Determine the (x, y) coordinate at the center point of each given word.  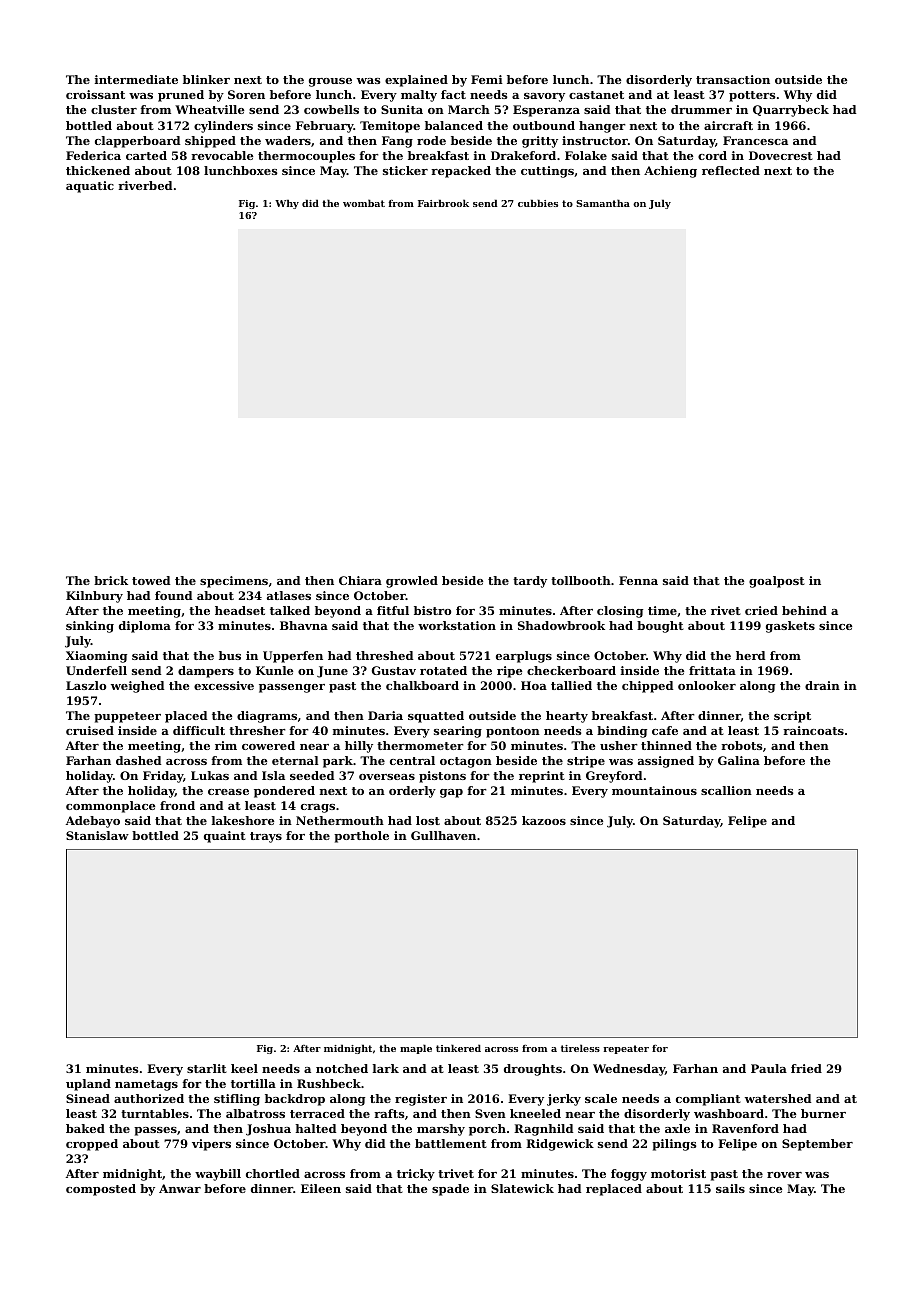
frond (177, 805)
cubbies (538, 203)
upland (88, 1085)
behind (804, 610)
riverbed (145, 185)
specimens (234, 582)
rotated (443, 670)
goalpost (777, 582)
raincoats (813, 730)
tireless (580, 1048)
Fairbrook (443, 203)
